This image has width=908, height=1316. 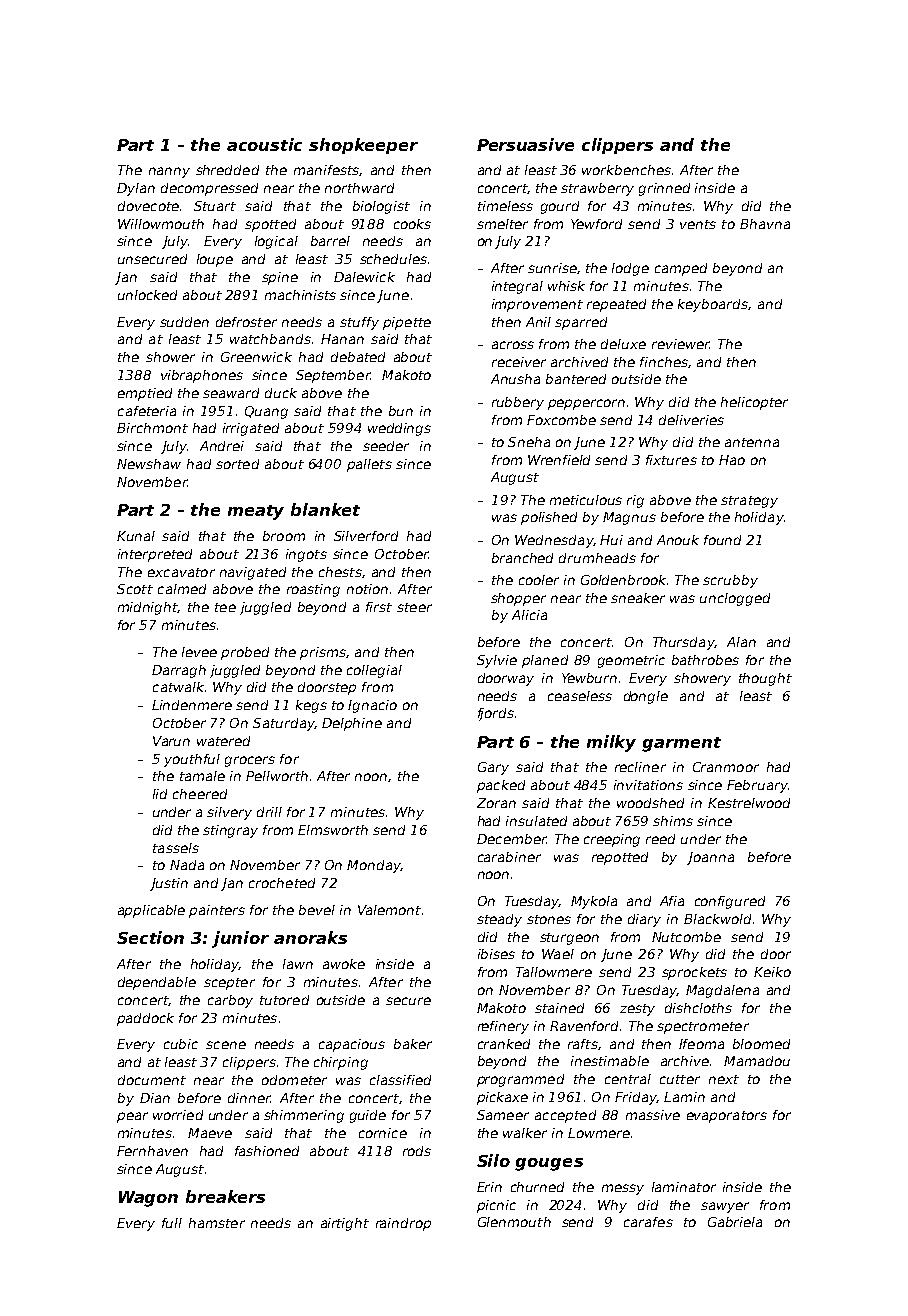 What do you see at coordinates (155, 1098) in the image?
I see `Dian` at bounding box center [155, 1098].
